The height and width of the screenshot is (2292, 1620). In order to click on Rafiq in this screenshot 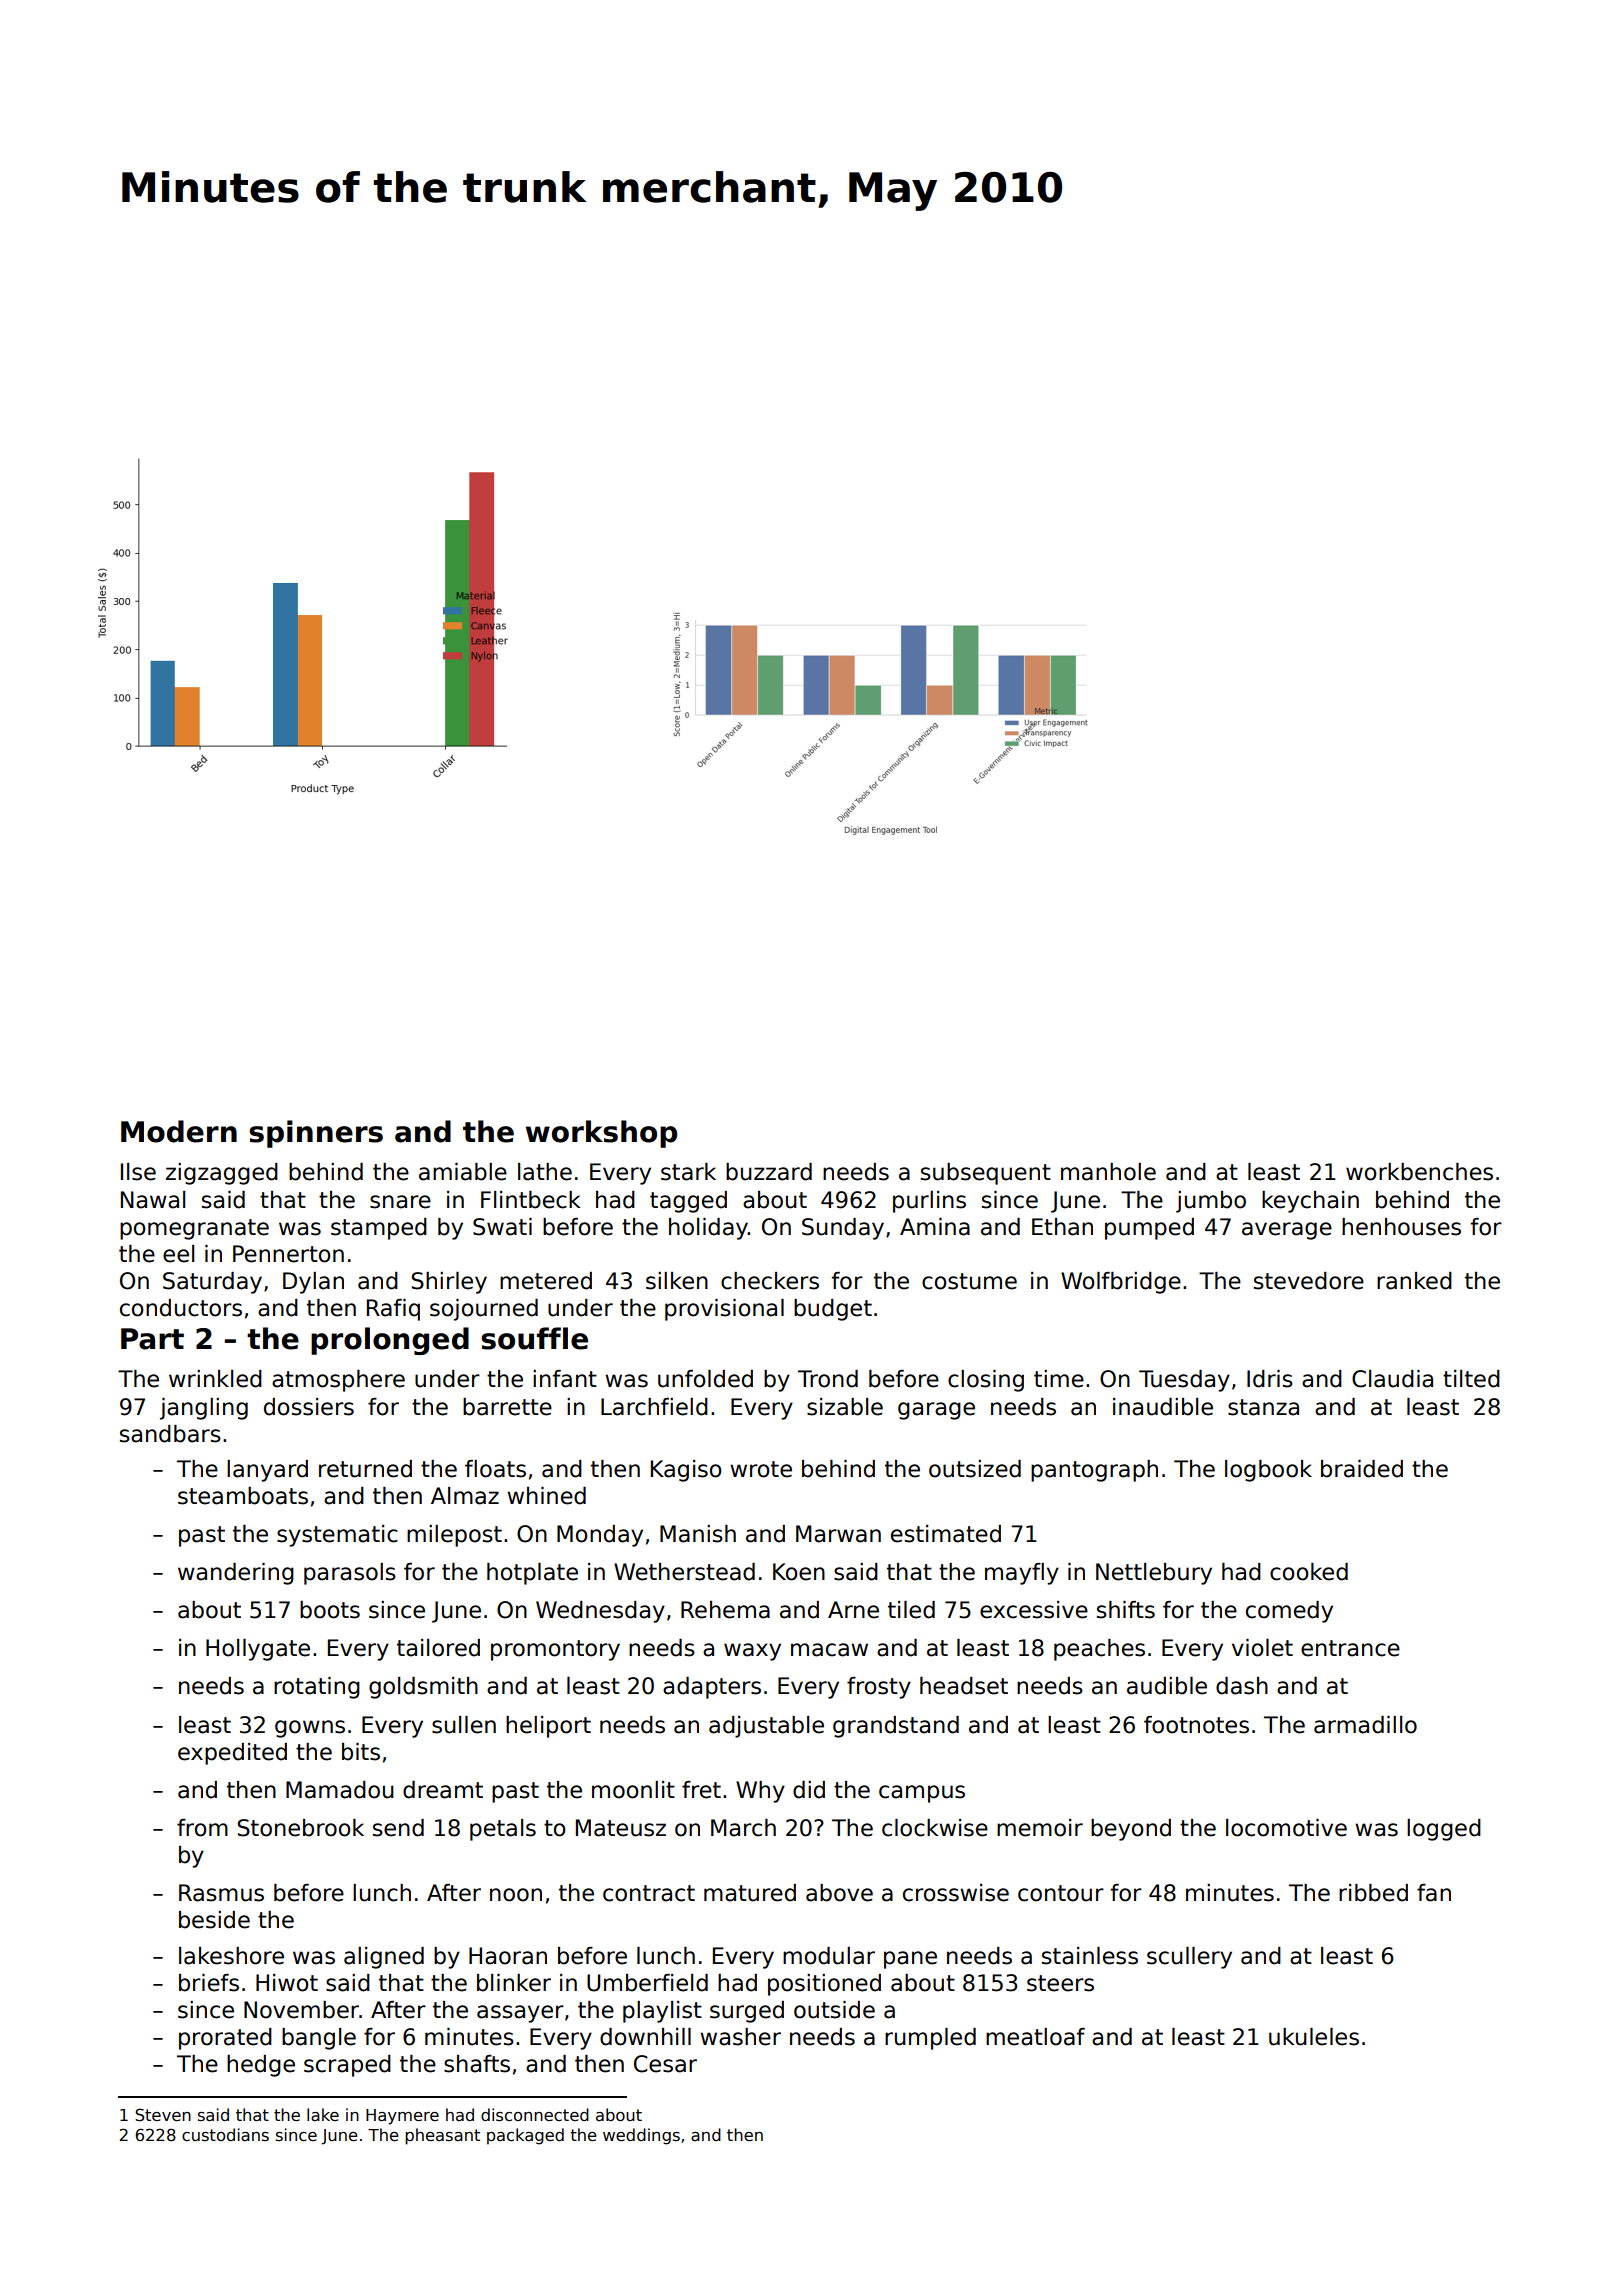, I will do `click(393, 1310)`.
